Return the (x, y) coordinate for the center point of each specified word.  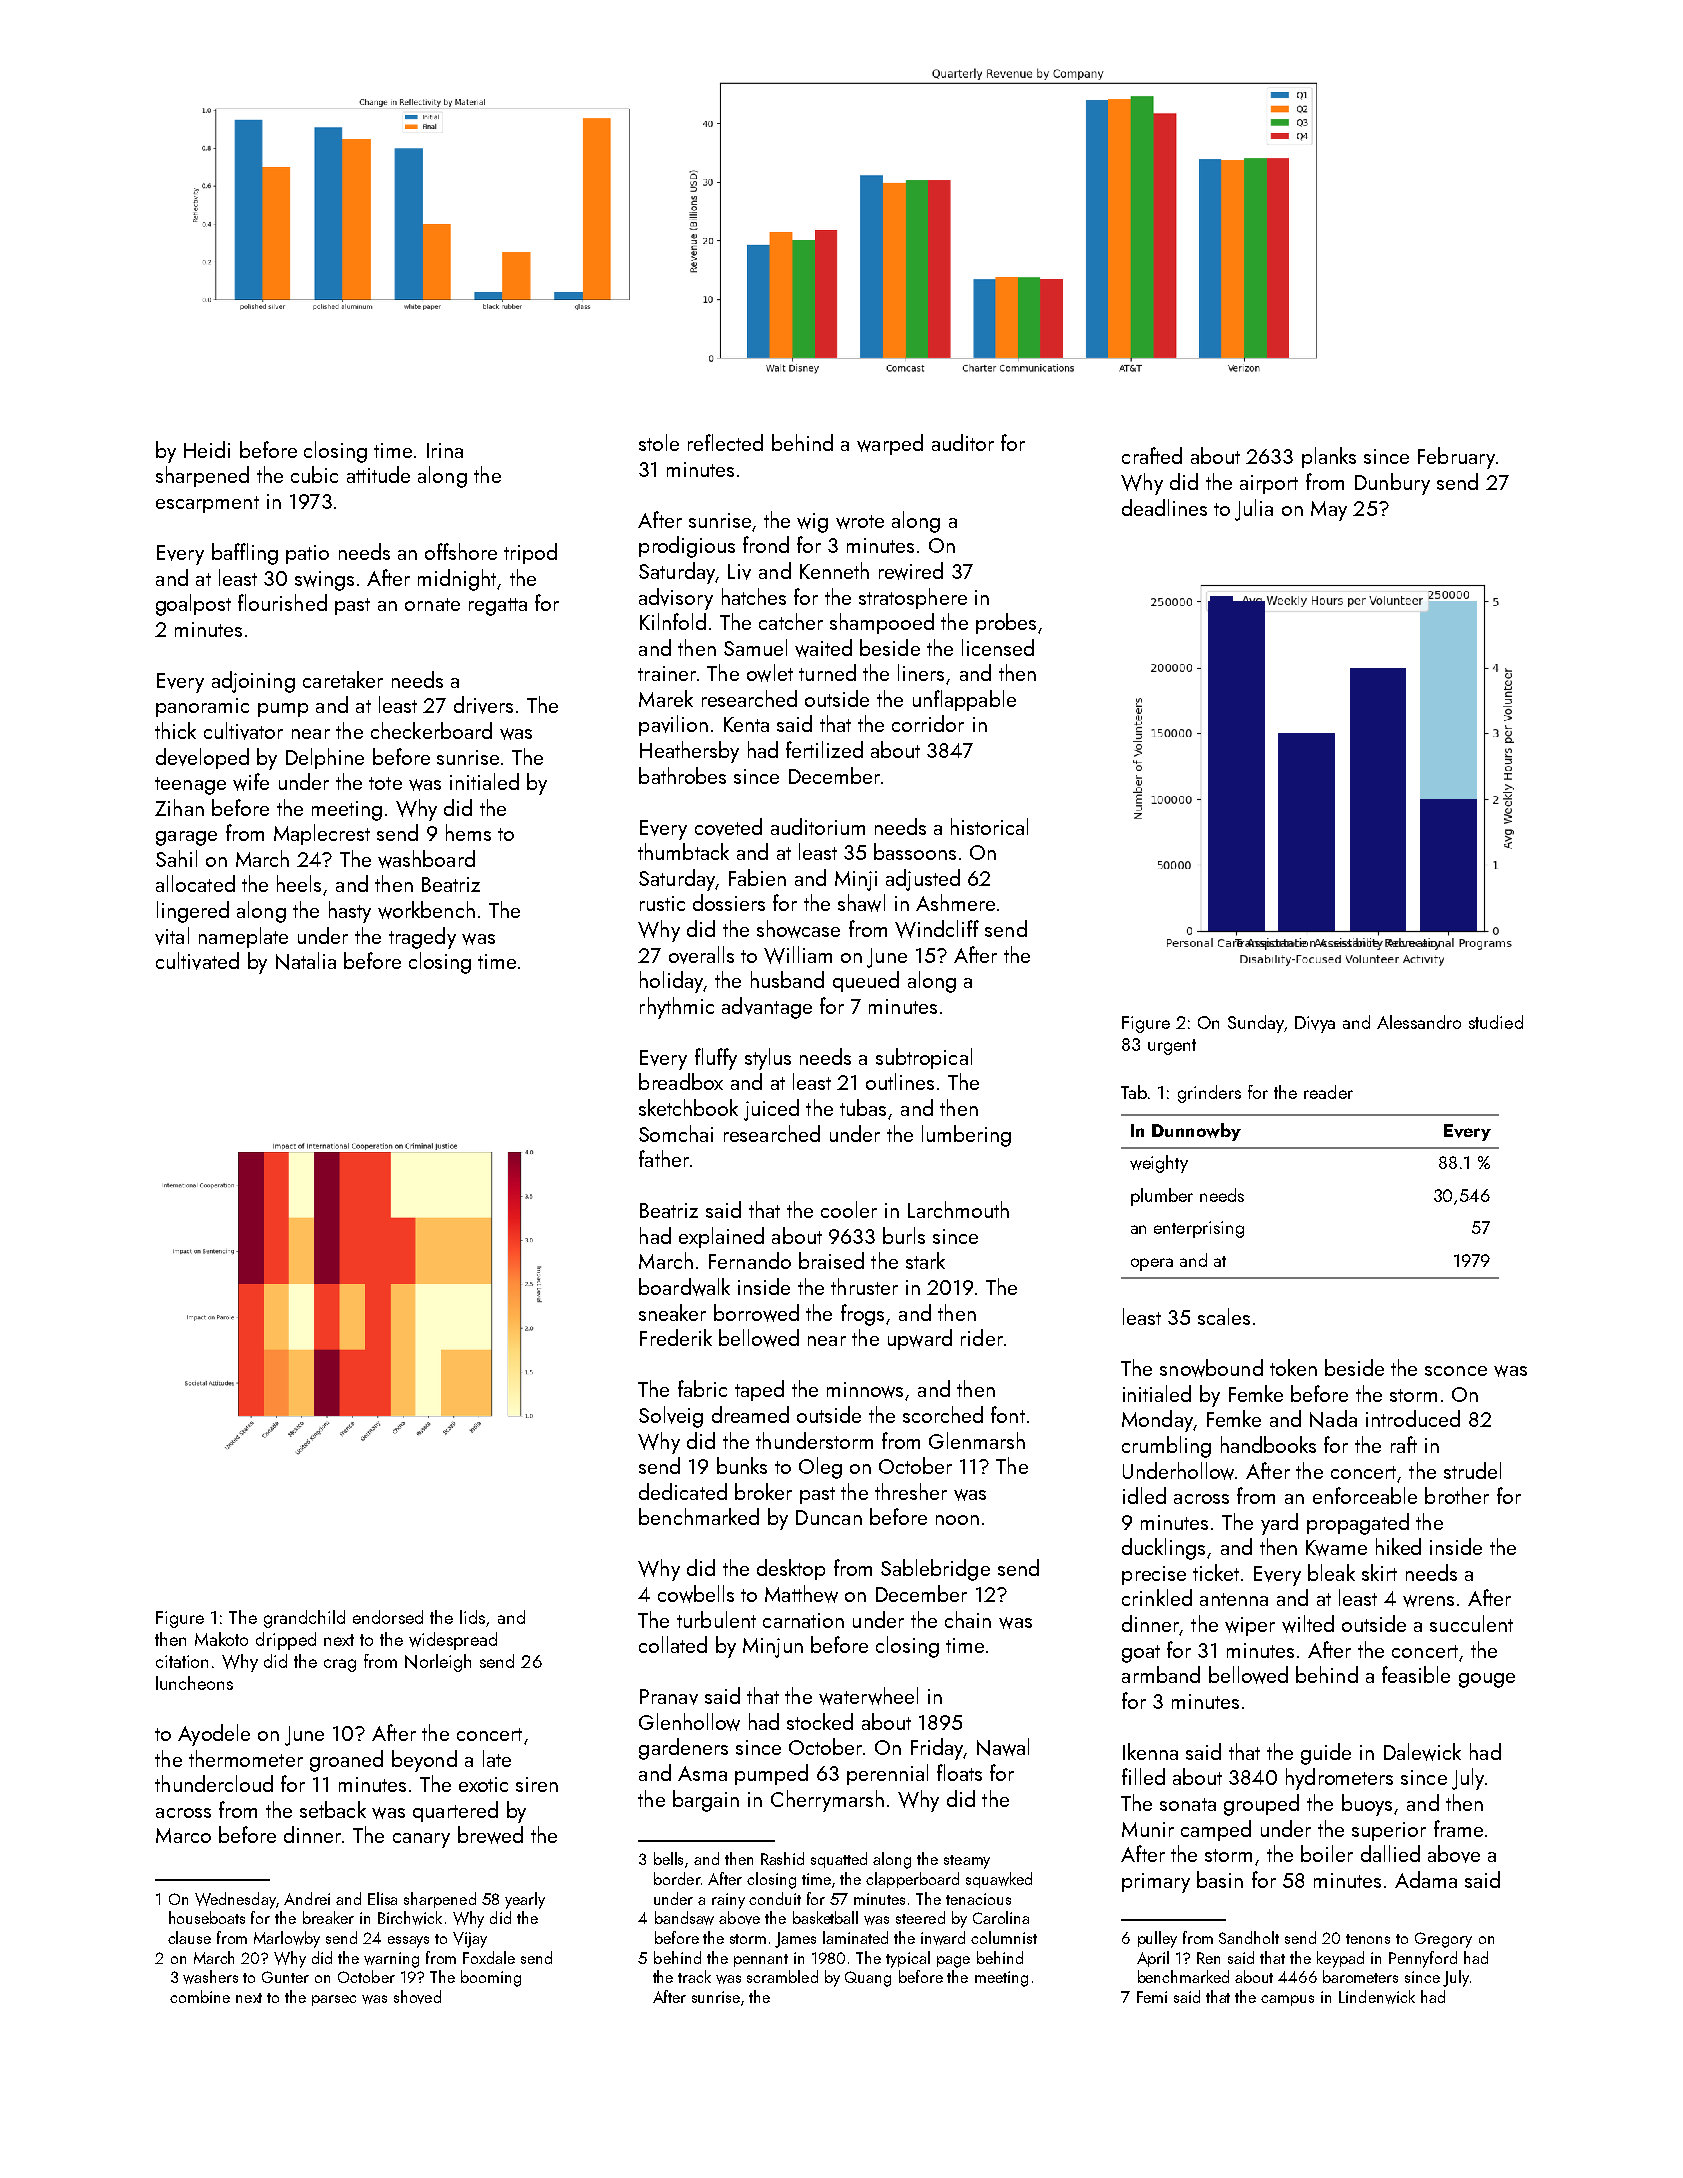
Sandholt (1249, 1937)
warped (890, 444)
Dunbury (1392, 484)
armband (1161, 1674)
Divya (1315, 1024)
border (677, 1878)
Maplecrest (322, 834)
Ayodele (214, 1735)
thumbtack (683, 851)
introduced (1413, 1418)
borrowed (756, 1313)
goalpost (193, 605)
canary (421, 1840)
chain (968, 1619)
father (664, 1158)
